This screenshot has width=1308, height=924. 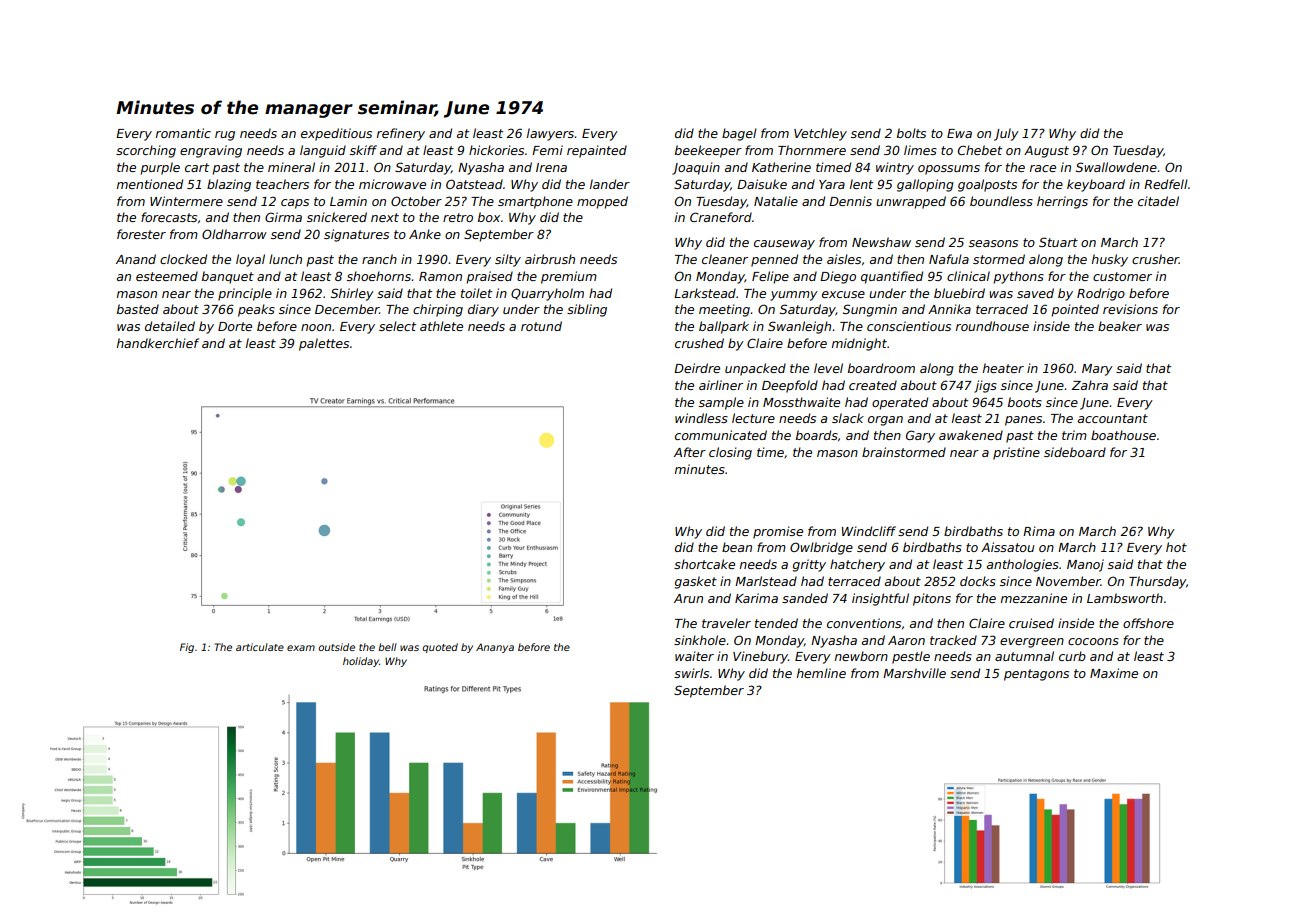 What do you see at coordinates (721, 385) in the screenshot?
I see `airliner` at bounding box center [721, 385].
